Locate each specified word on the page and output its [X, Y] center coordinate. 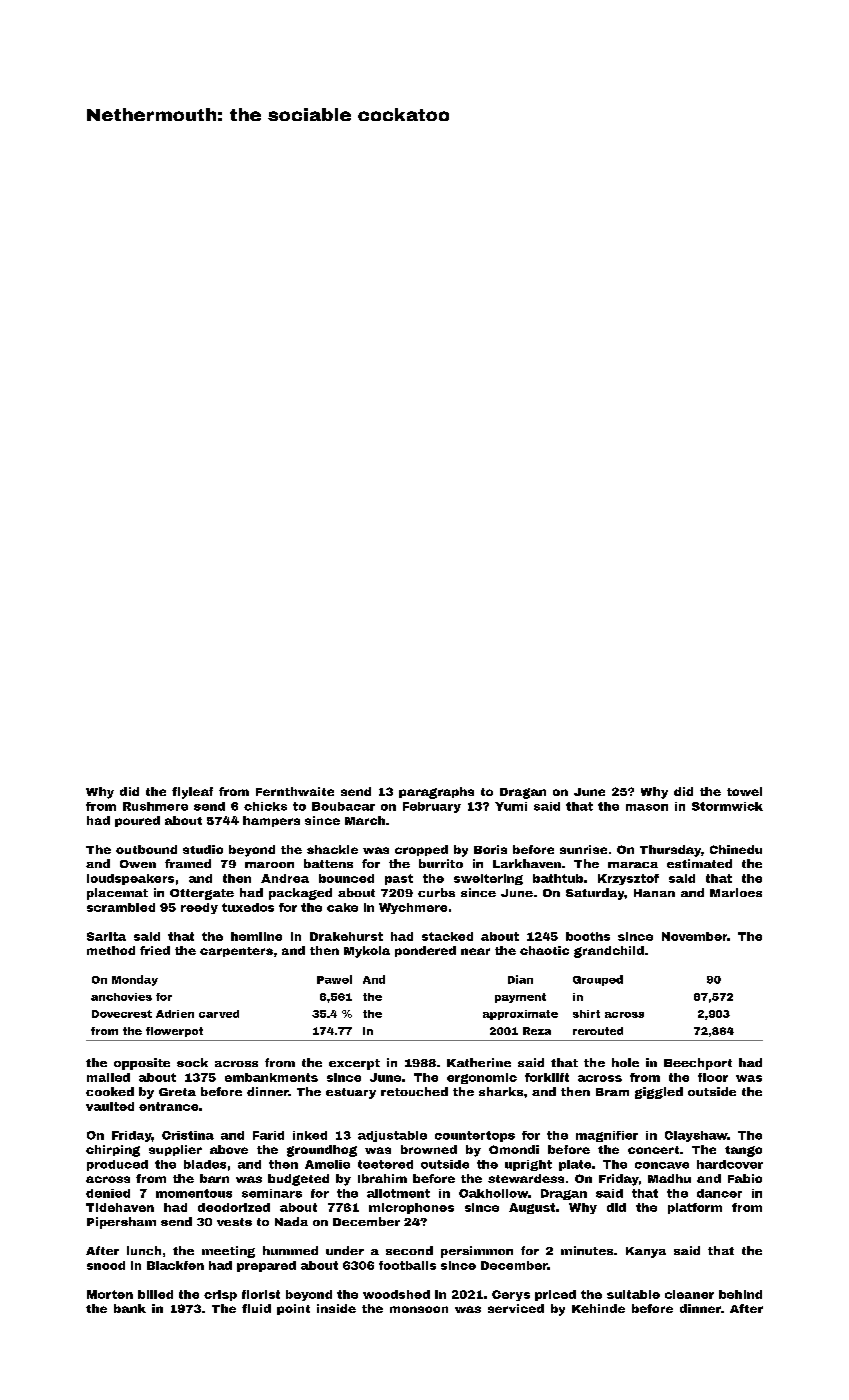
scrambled [121, 907]
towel [744, 791]
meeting [228, 1252]
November [694, 936]
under [345, 1250]
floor [713, 1077]
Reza [537, 1031]
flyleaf [192, 793]
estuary [351, 1093]
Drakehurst [346, 936]
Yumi [511, 806]
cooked [110, 1091]
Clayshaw [696, 1136]
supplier [175, 1150]
